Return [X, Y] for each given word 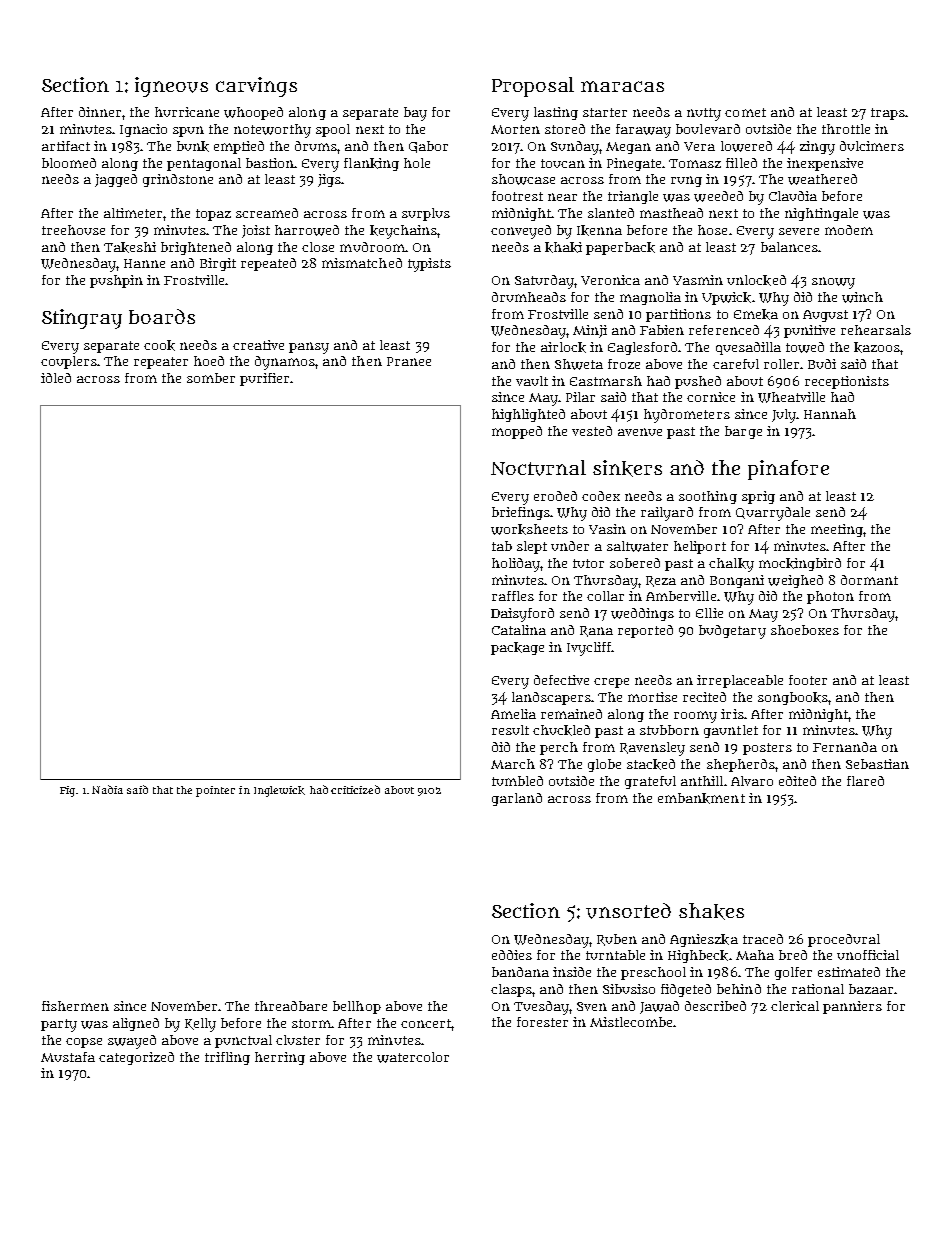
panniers [852, 1007]
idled [56, 378]
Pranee [409, 361]
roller [781, 364]
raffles [513, 596]
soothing [708, 497]
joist [256, 231]
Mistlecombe [631, 1022]
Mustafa [68, 1057]
